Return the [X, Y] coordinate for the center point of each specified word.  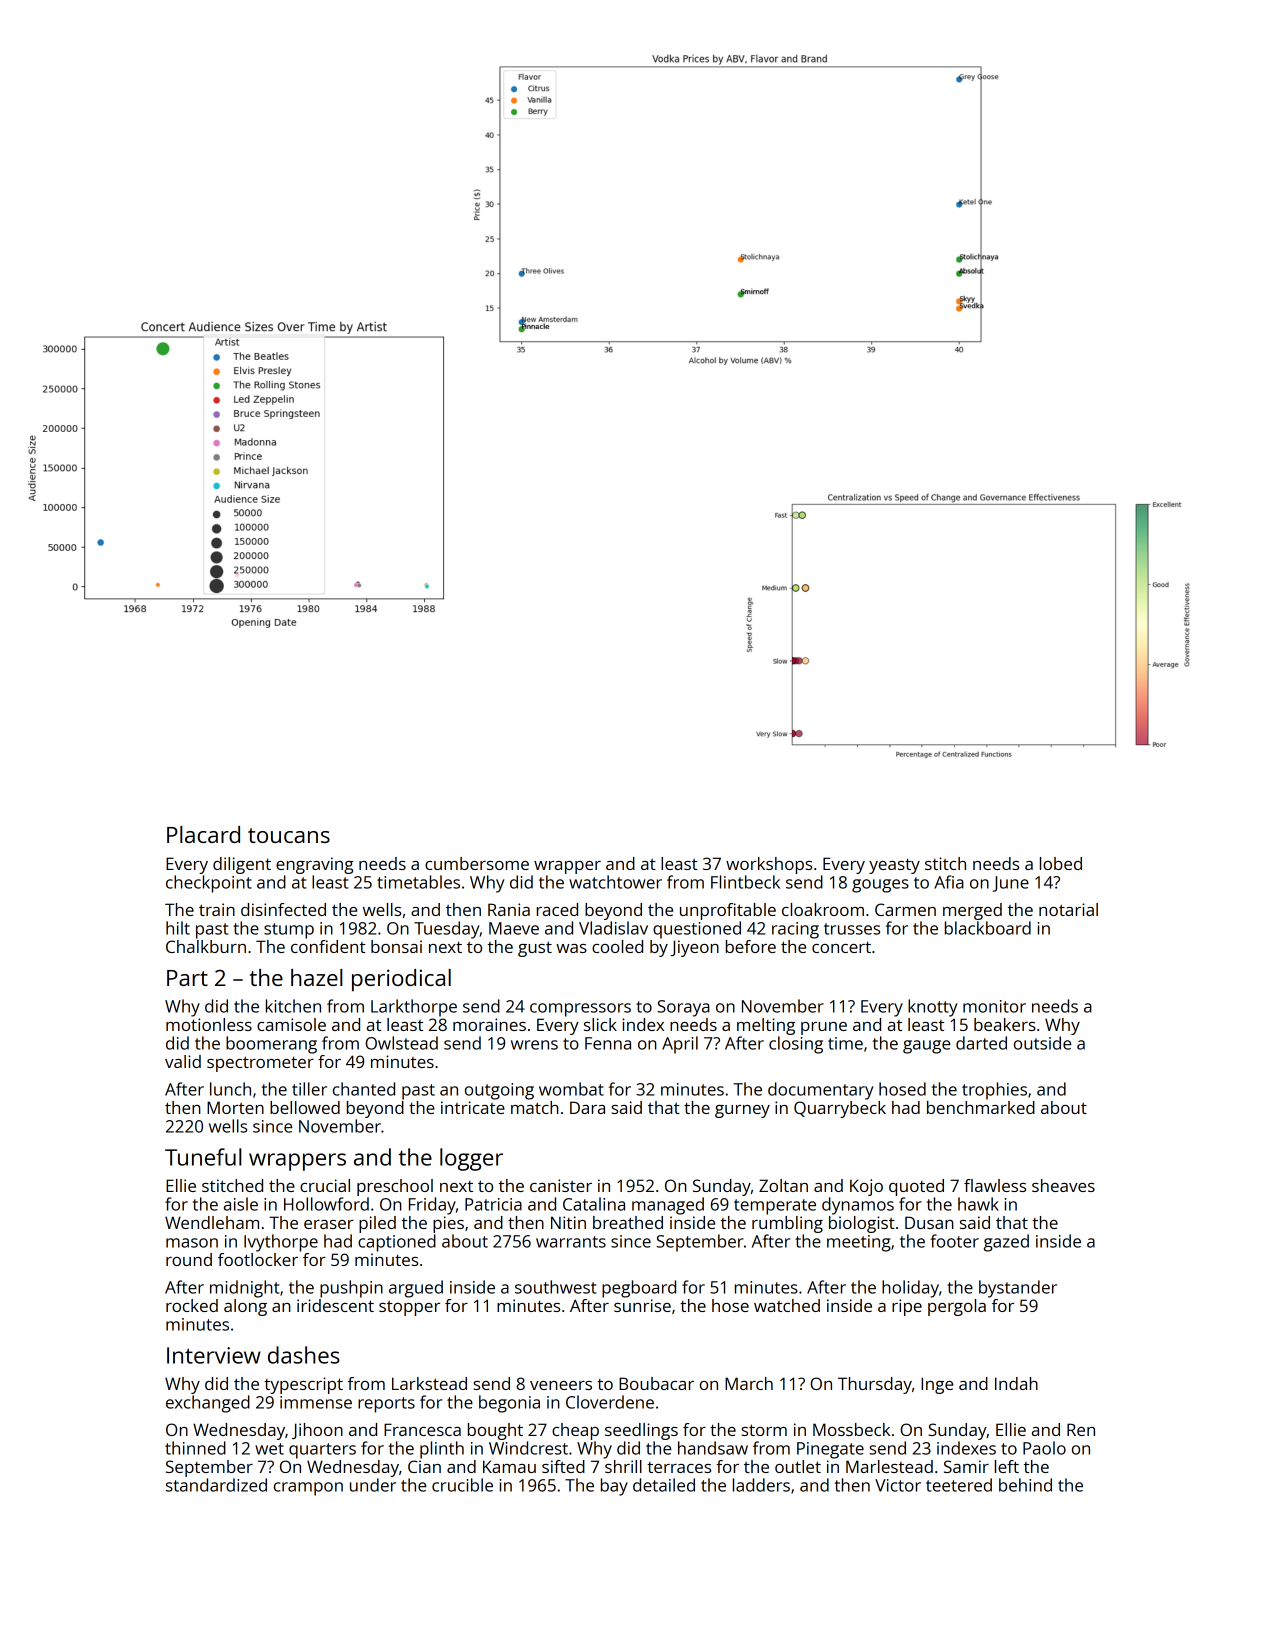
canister [561, 1185]
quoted [916, 1187]
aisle [241, 1204]
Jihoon [317, 1431]
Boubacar [656, 1383]
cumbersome [477, 863]
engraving [315, 865]
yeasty [894, 866]
